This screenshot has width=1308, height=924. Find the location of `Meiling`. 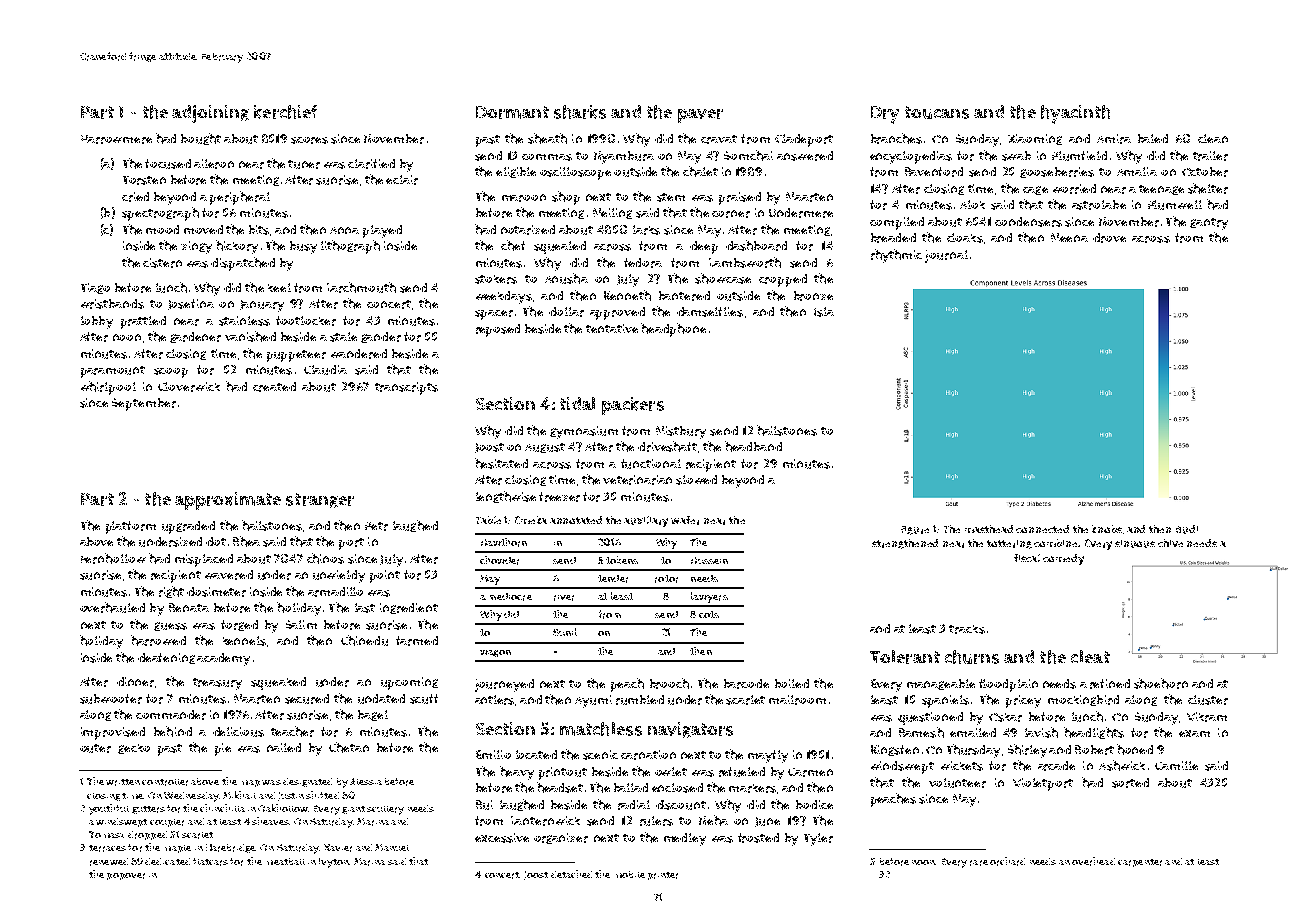

Meiling is located at coordinates (612, 213).
